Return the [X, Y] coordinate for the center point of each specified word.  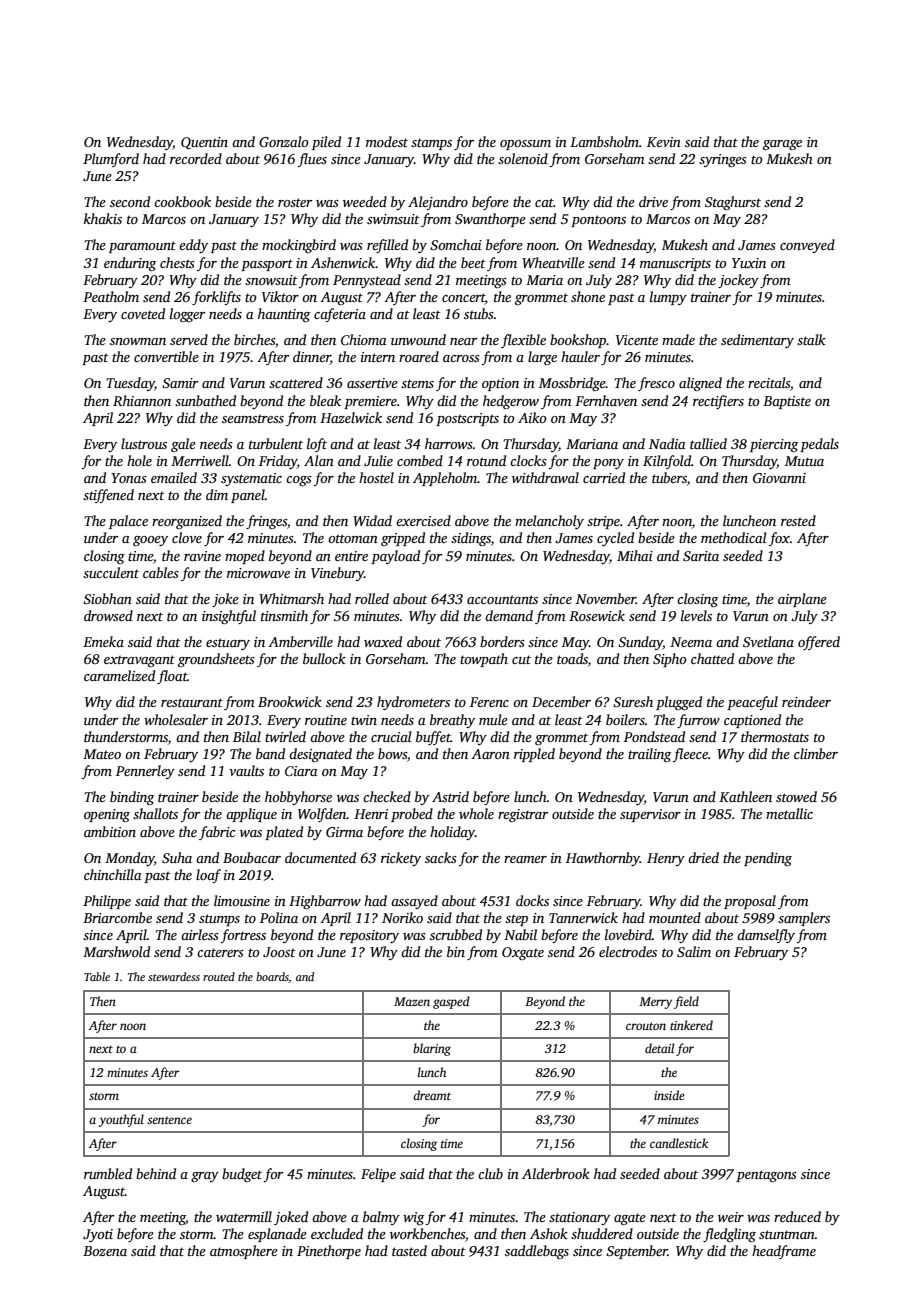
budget [242, 1175]
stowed [796, 796]
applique [251, 815]
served [189, 339]
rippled [534, 755]
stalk [811, 339]
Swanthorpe [490, 220]
